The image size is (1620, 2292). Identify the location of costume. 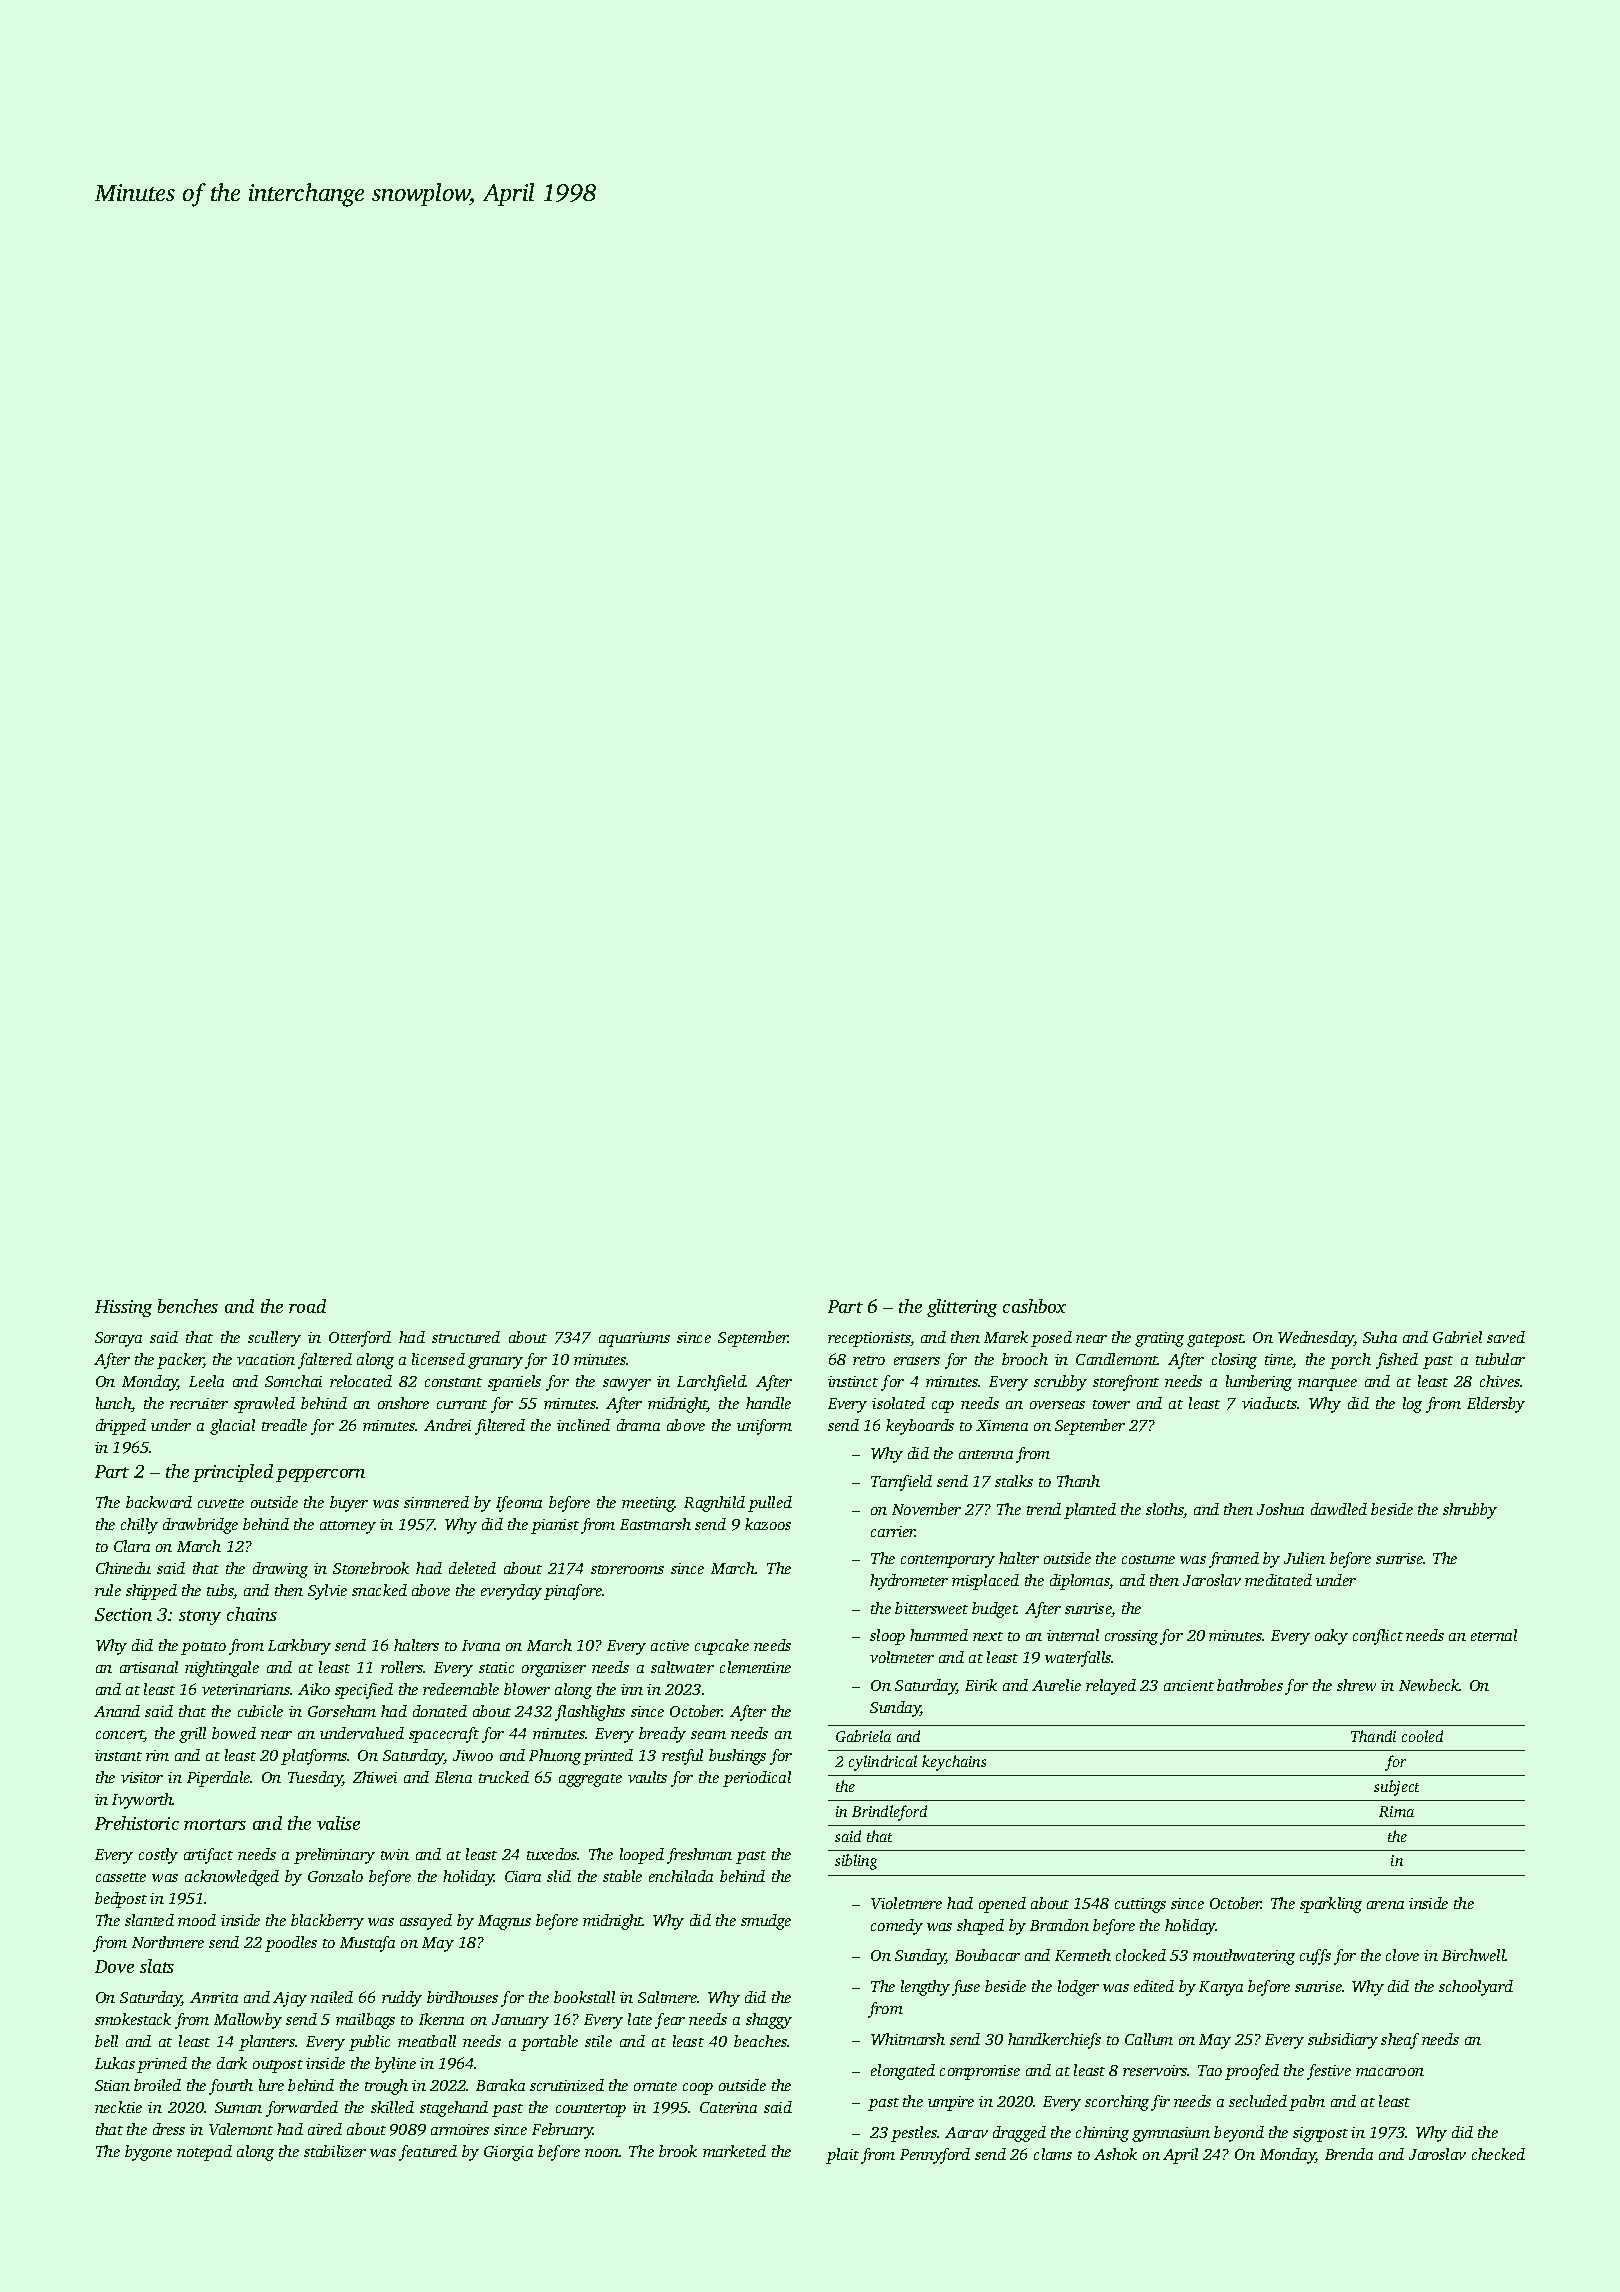
(1148, 1559).
